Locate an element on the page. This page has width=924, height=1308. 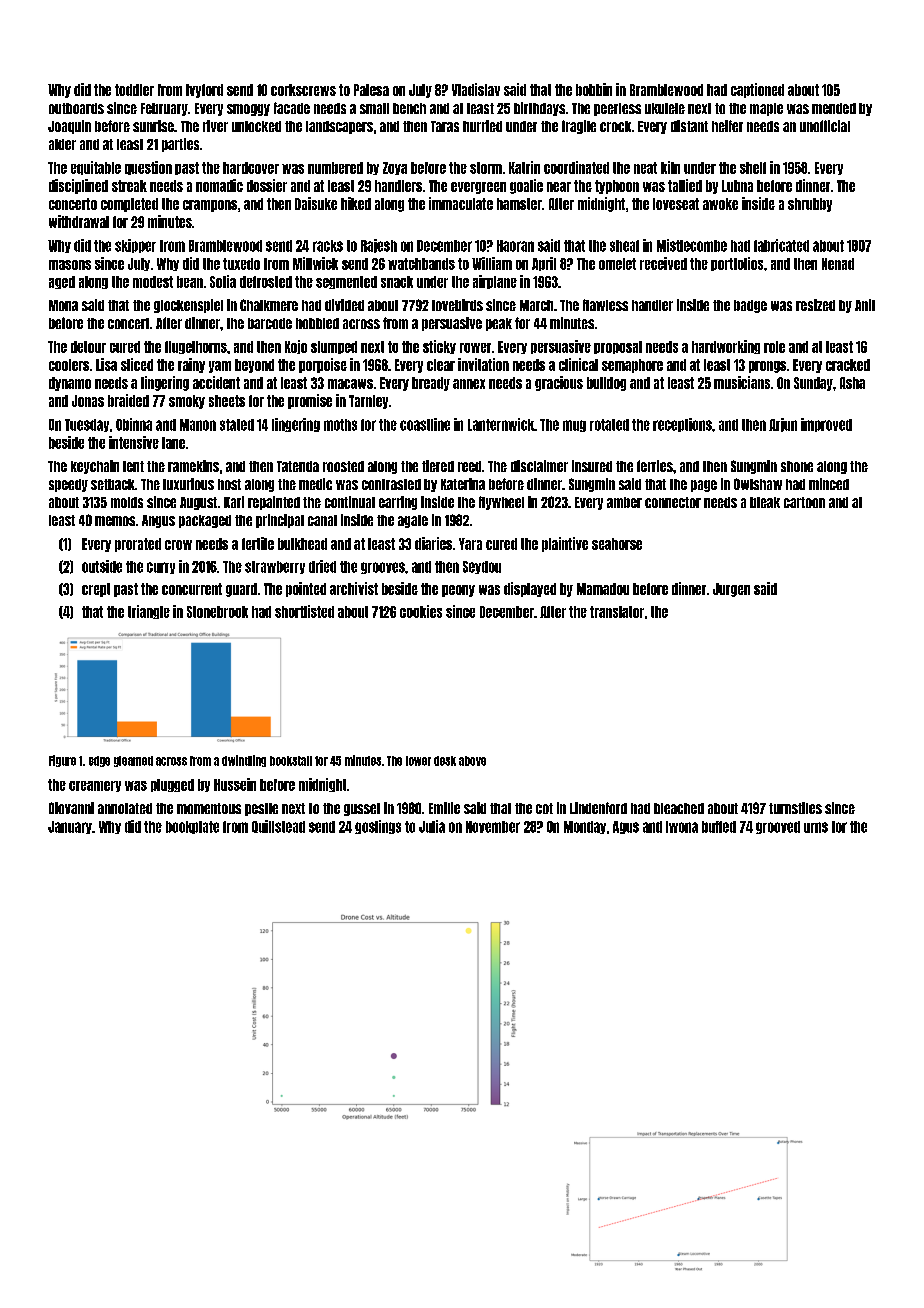
Vladislav is located at coordinates (476, 89).
